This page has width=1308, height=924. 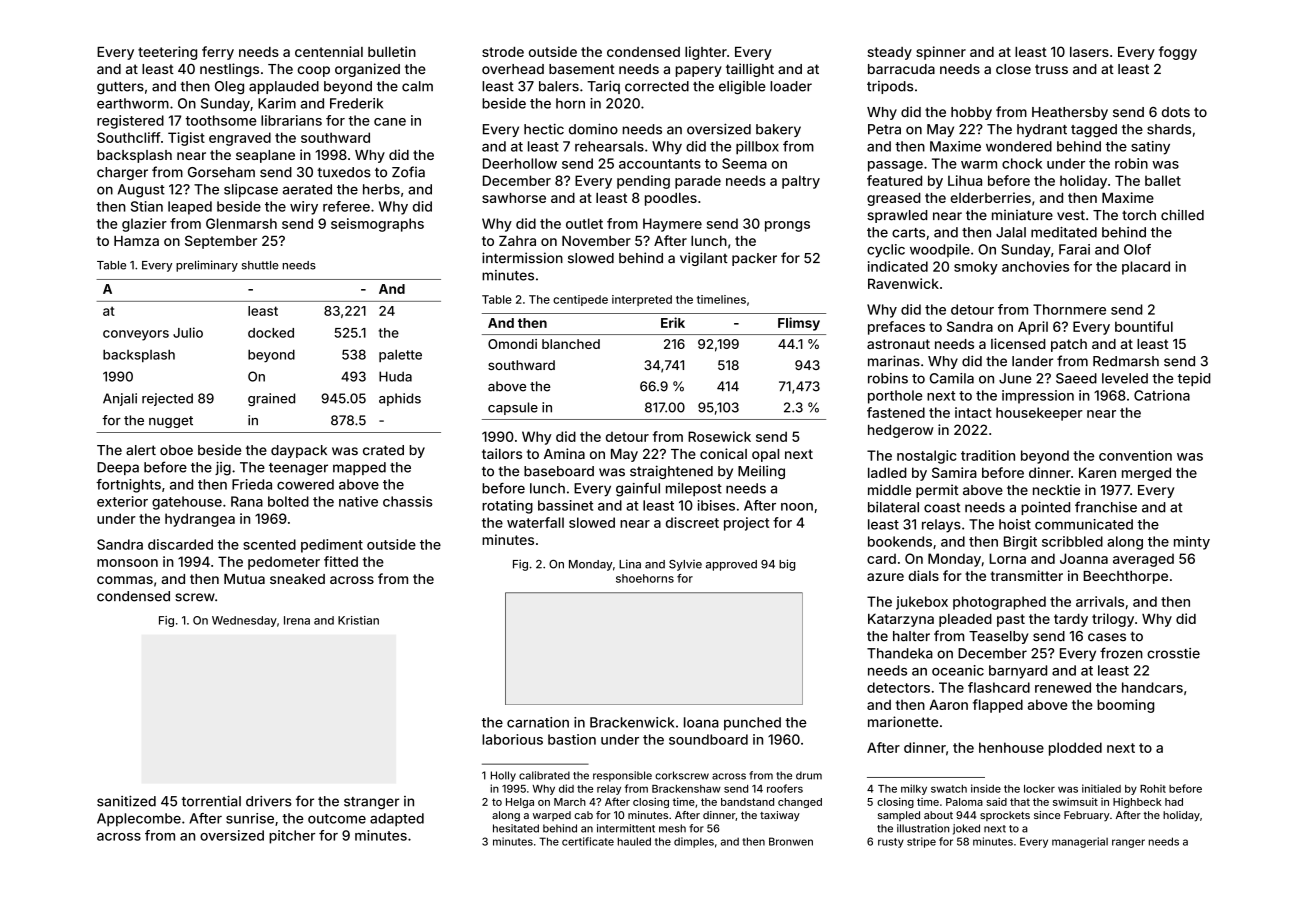 What do you see at coordinates (1125, 706) in the page?
I see `booming` at bounding box center [1125, 706].
